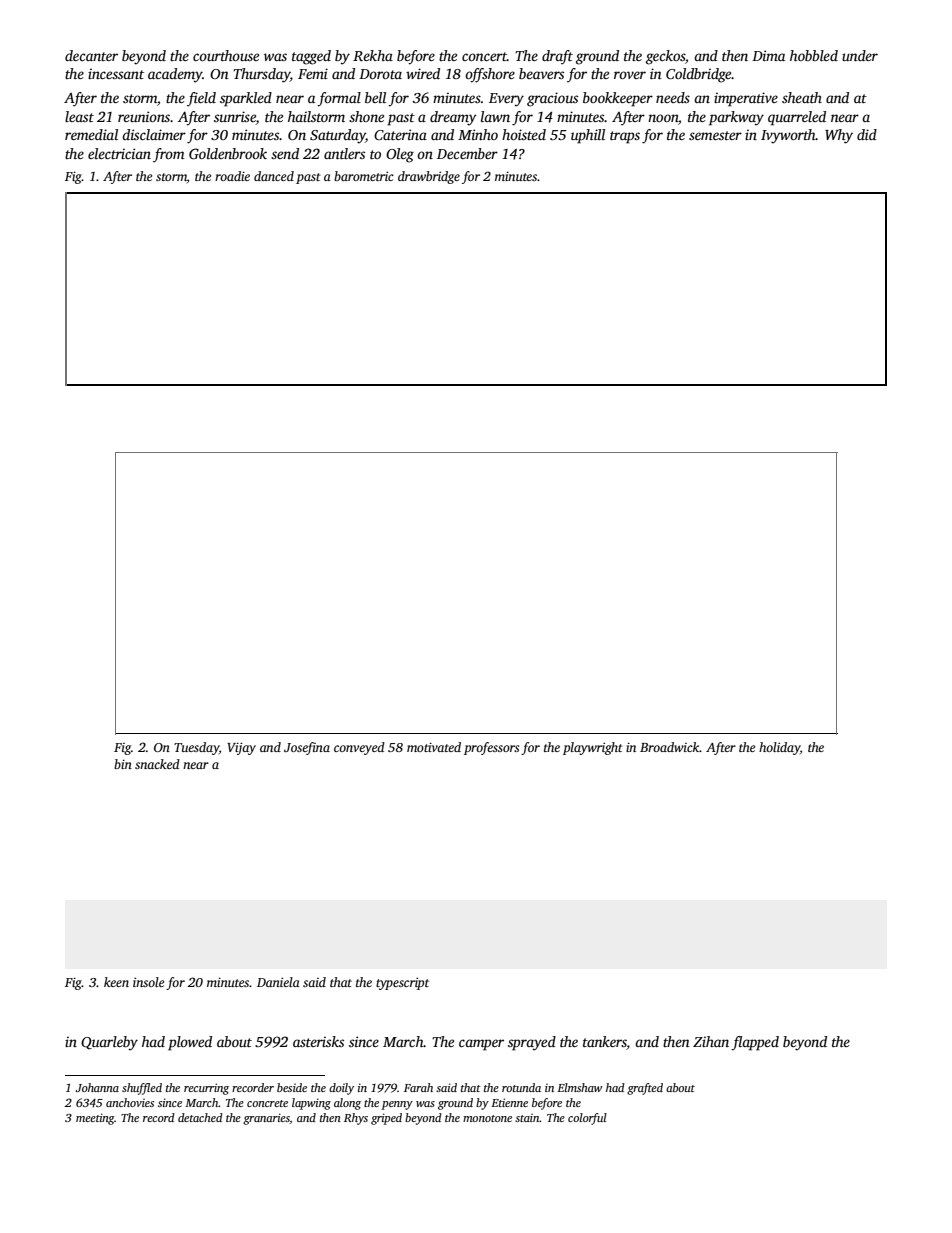 The width and height of the image is (952, 1233). What do you see at coordinates (557, 57) in the image?
I see `draft` at bounding box center [557, 57].
